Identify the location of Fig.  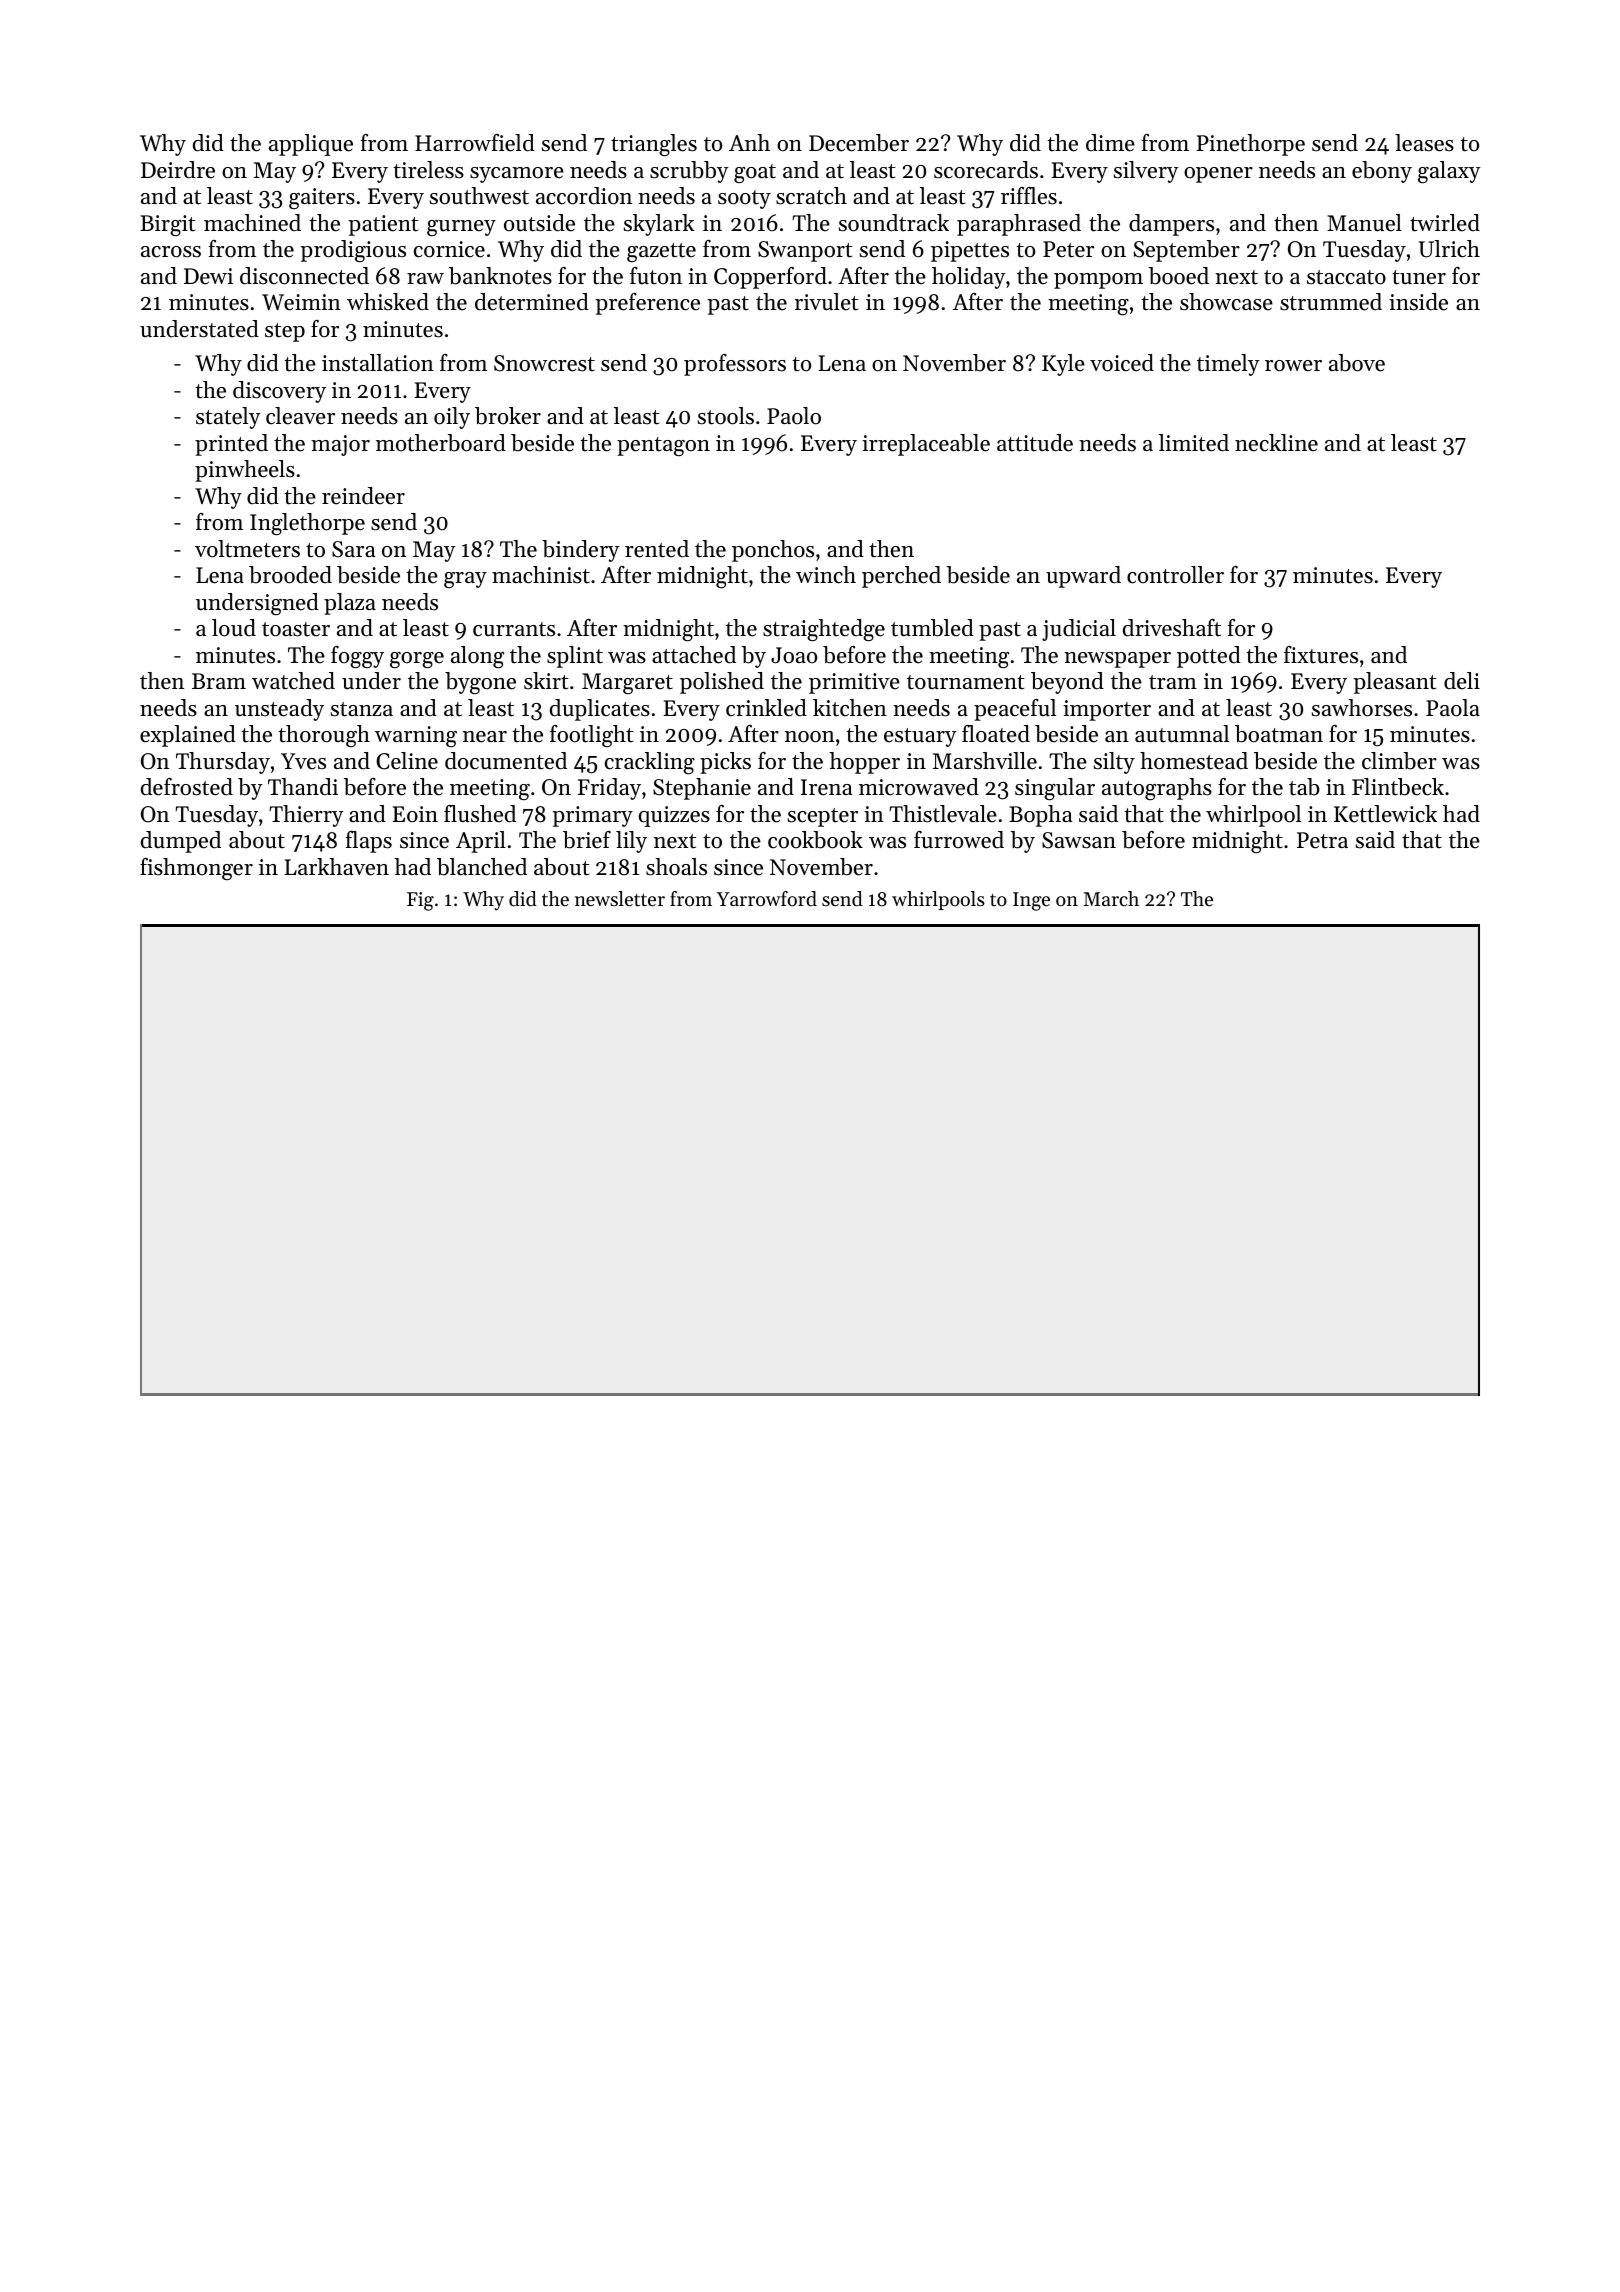
(420, 901).
